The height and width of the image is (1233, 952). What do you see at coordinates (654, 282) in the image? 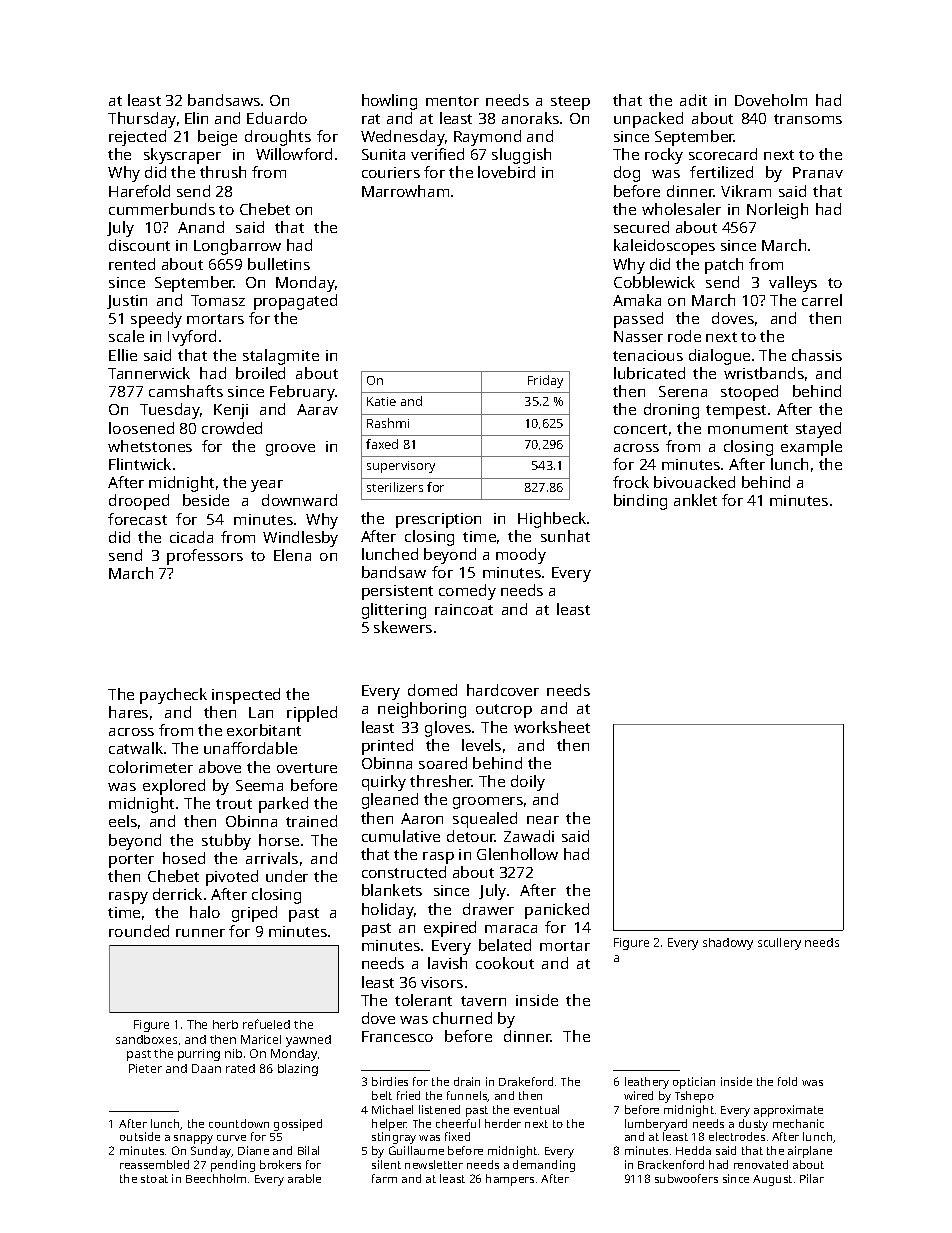
I see `Cobblewick` at bounding box center [654, 282].
